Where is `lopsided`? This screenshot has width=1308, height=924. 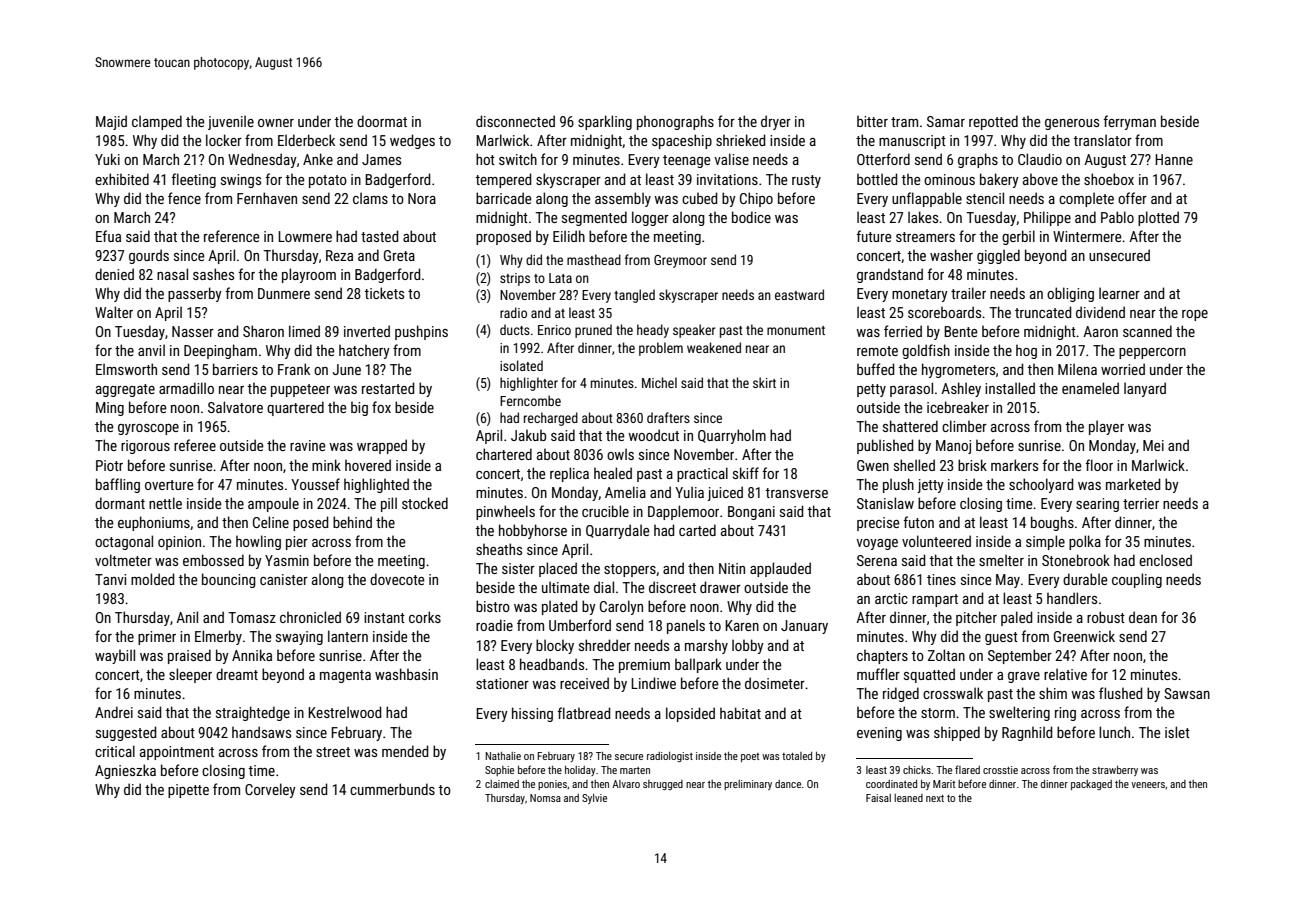 lopsided is located at coordinates (690, 714).
